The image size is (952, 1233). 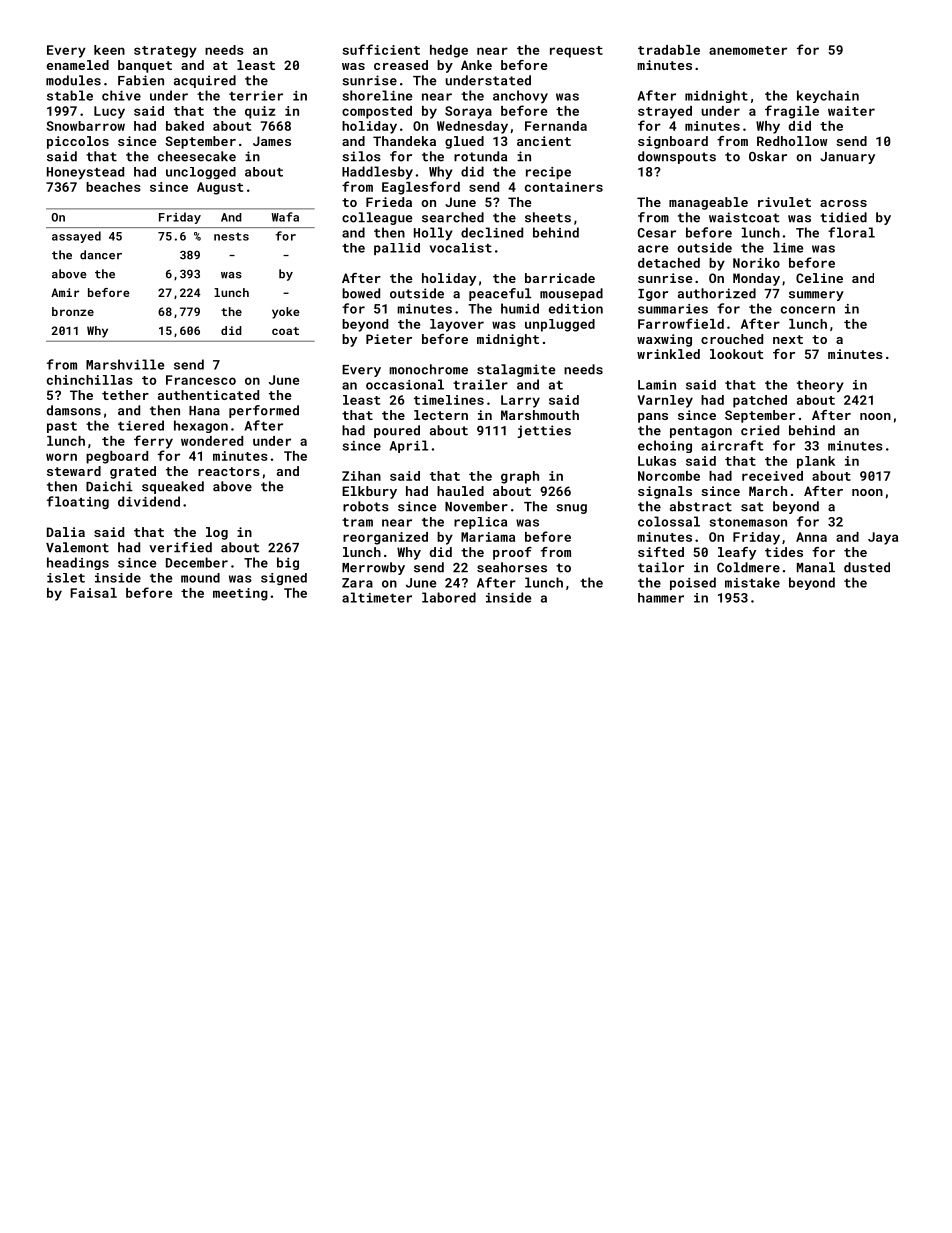 I want to click on creased, so click(x=401, y=65).
